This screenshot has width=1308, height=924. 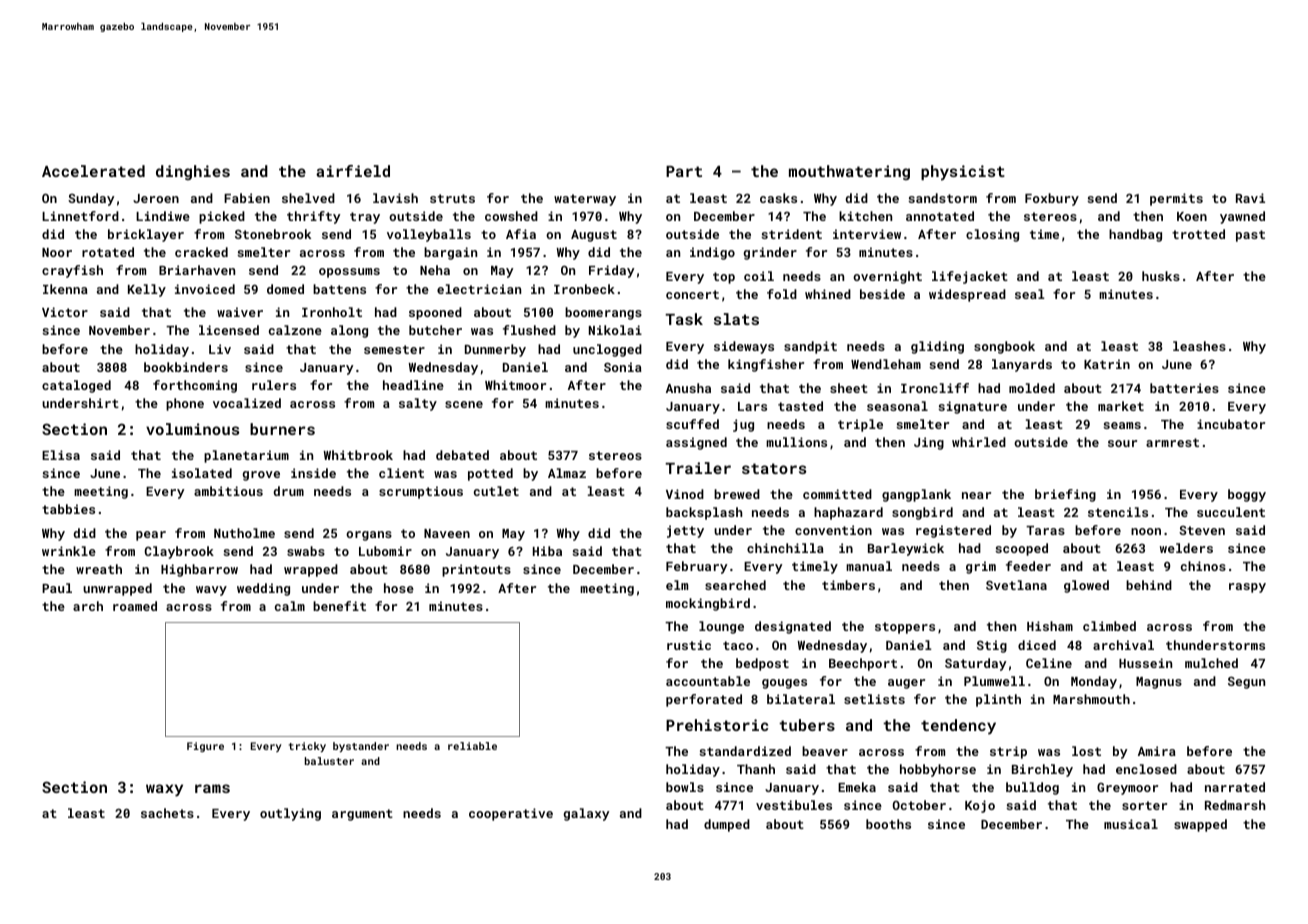 I want to click on Almaz, so click(x=567, y=473).
